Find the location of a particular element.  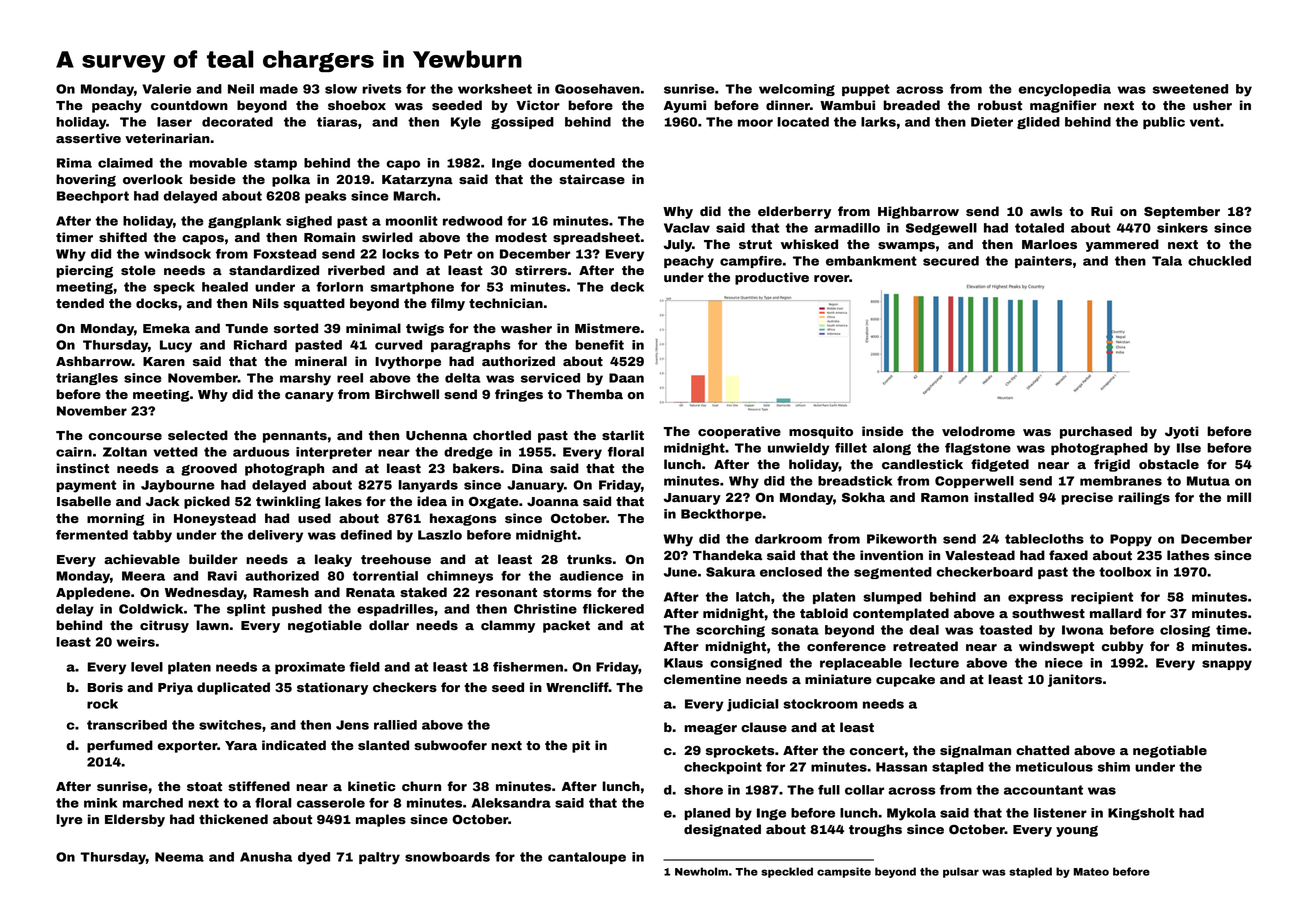

sighed is located at coordinates (309, 222).
